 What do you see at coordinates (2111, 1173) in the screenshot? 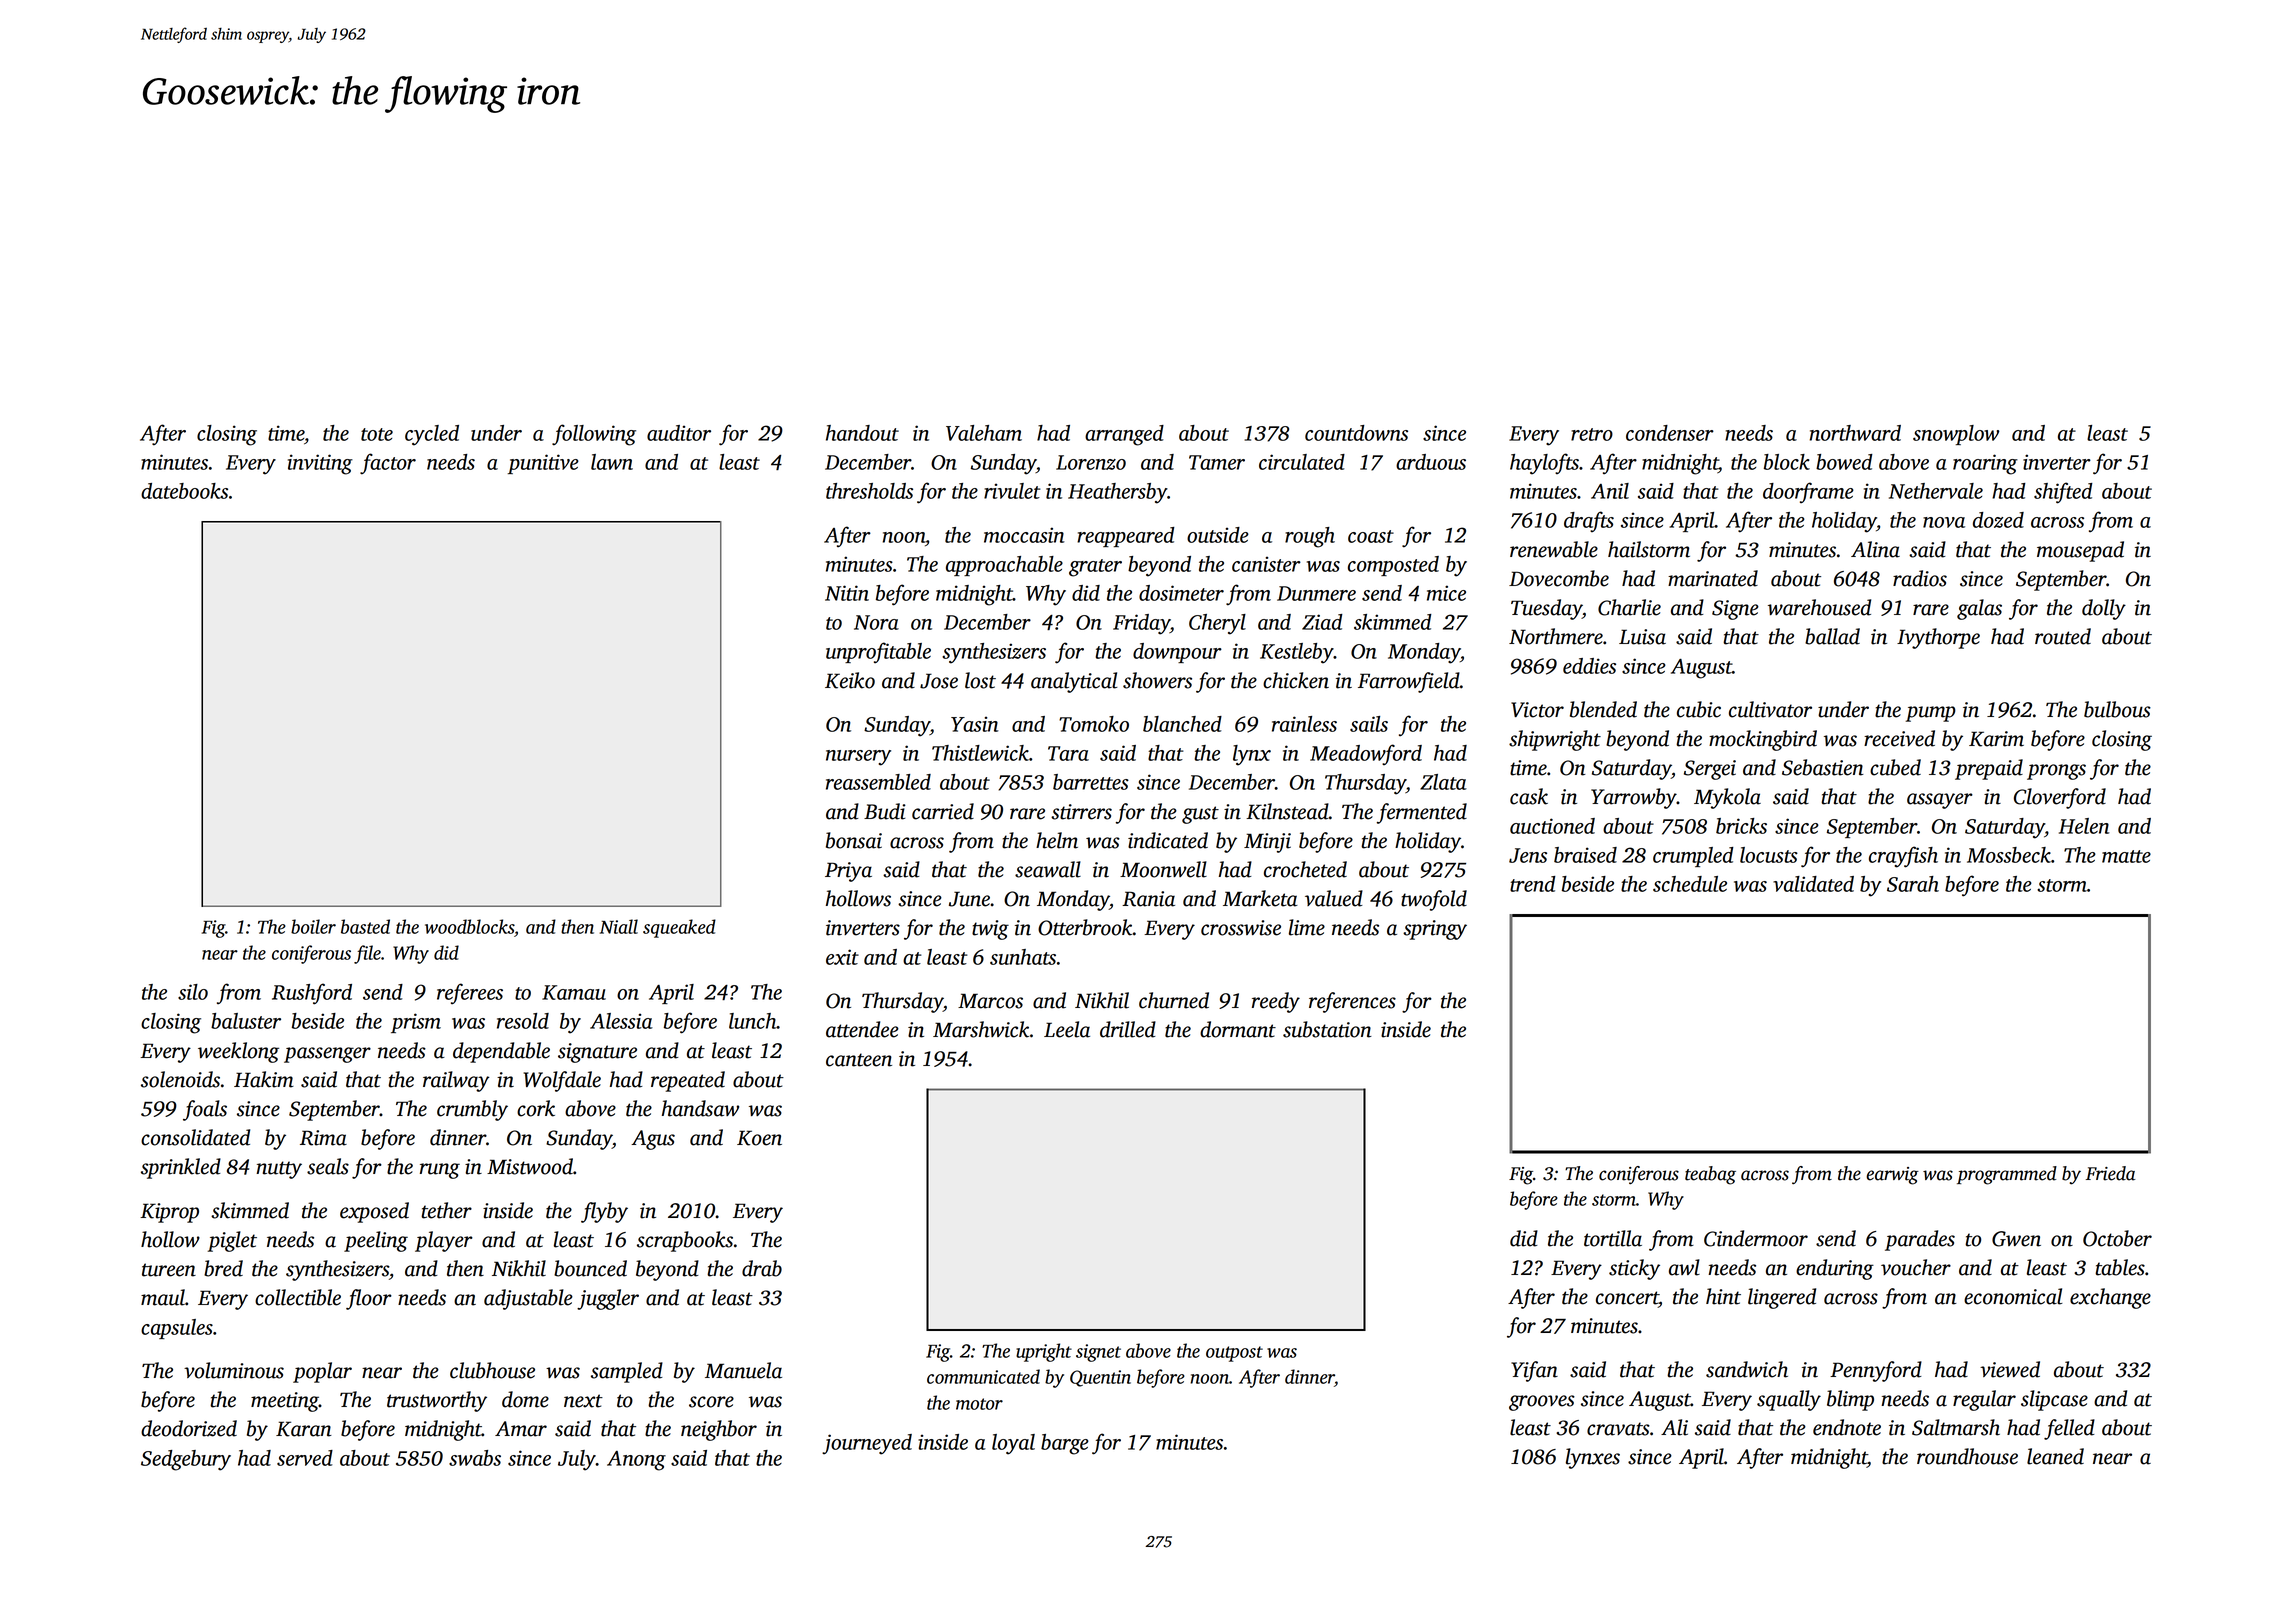
I see `Frieda` at bounding box center [2111, 1173].
